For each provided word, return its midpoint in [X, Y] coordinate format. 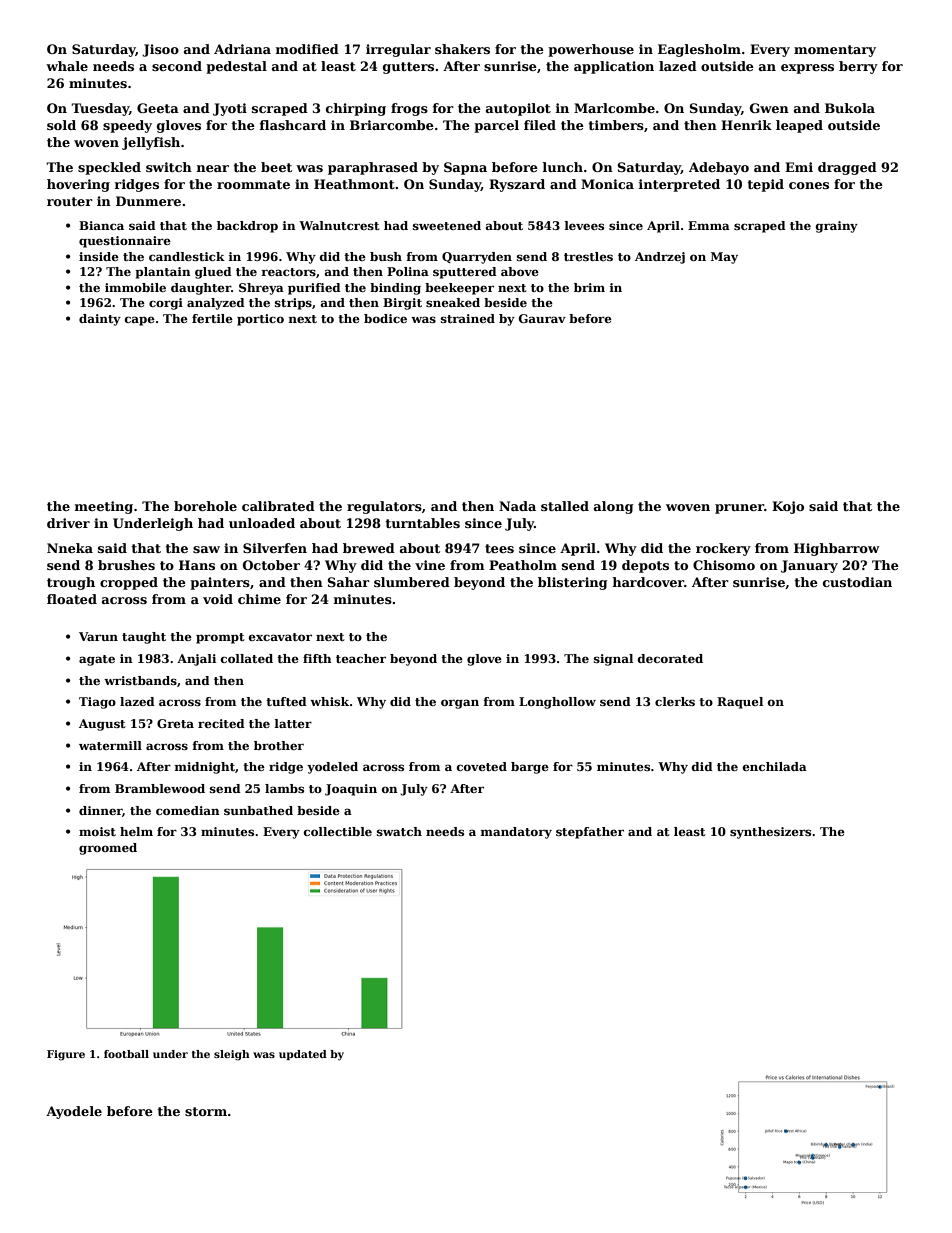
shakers [462, 49]
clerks [675, 701]
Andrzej [660, 258]
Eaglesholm [699, 50]
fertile [212, 318]
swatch [399, 831]
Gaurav [542, 318]
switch [169, 167]
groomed [108, 849]
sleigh [232, 1055]
